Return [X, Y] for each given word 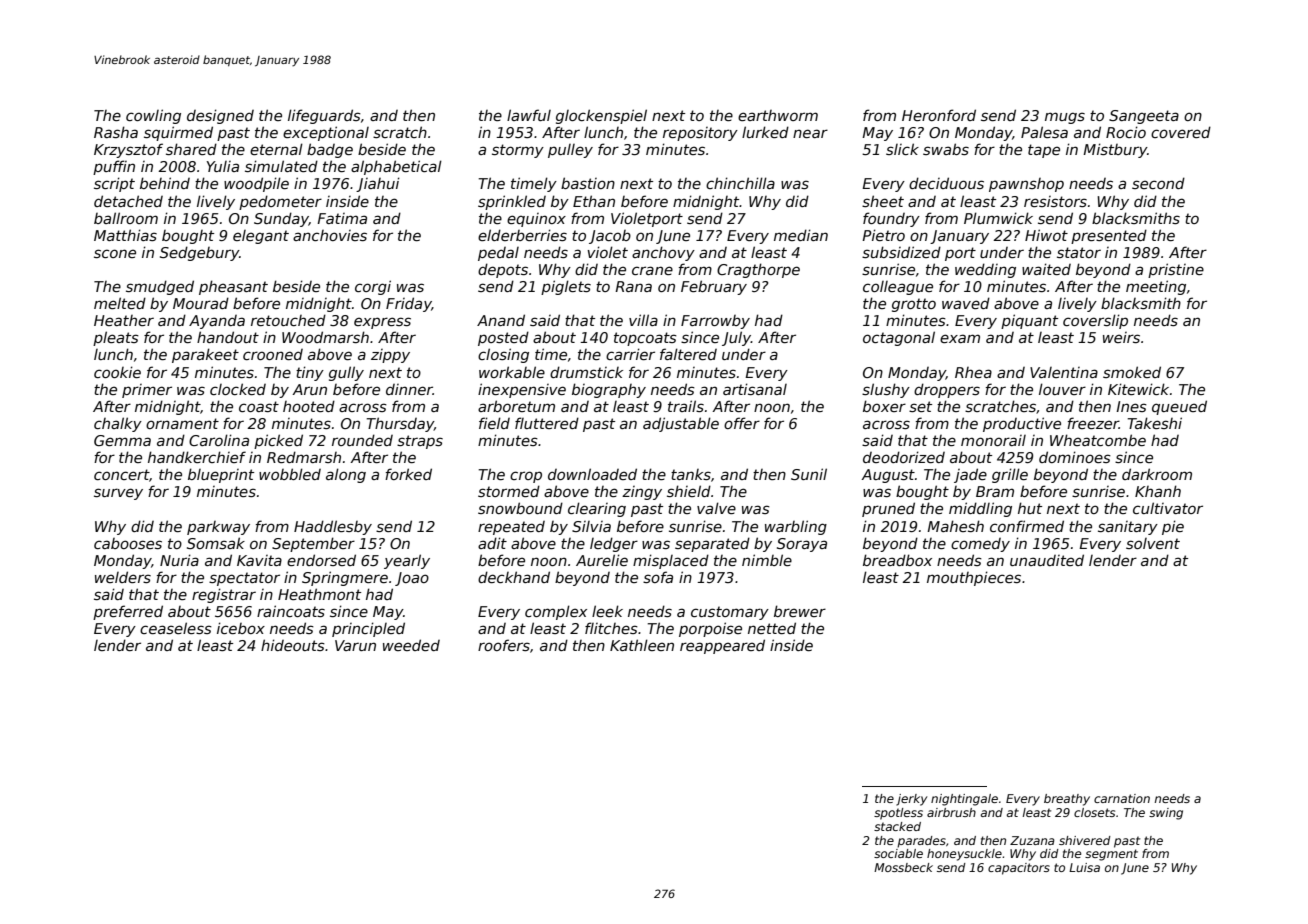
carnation [1122, 798]
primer [147, 391]
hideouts [293, 645]
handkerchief [197, 457]
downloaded [592, 474]
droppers [947, 390]
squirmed [178, 133]
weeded [411, 645]
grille [1010, 475]
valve [716, 508]
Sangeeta [1144, 117]
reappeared [722, 646]
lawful [529, 115]
